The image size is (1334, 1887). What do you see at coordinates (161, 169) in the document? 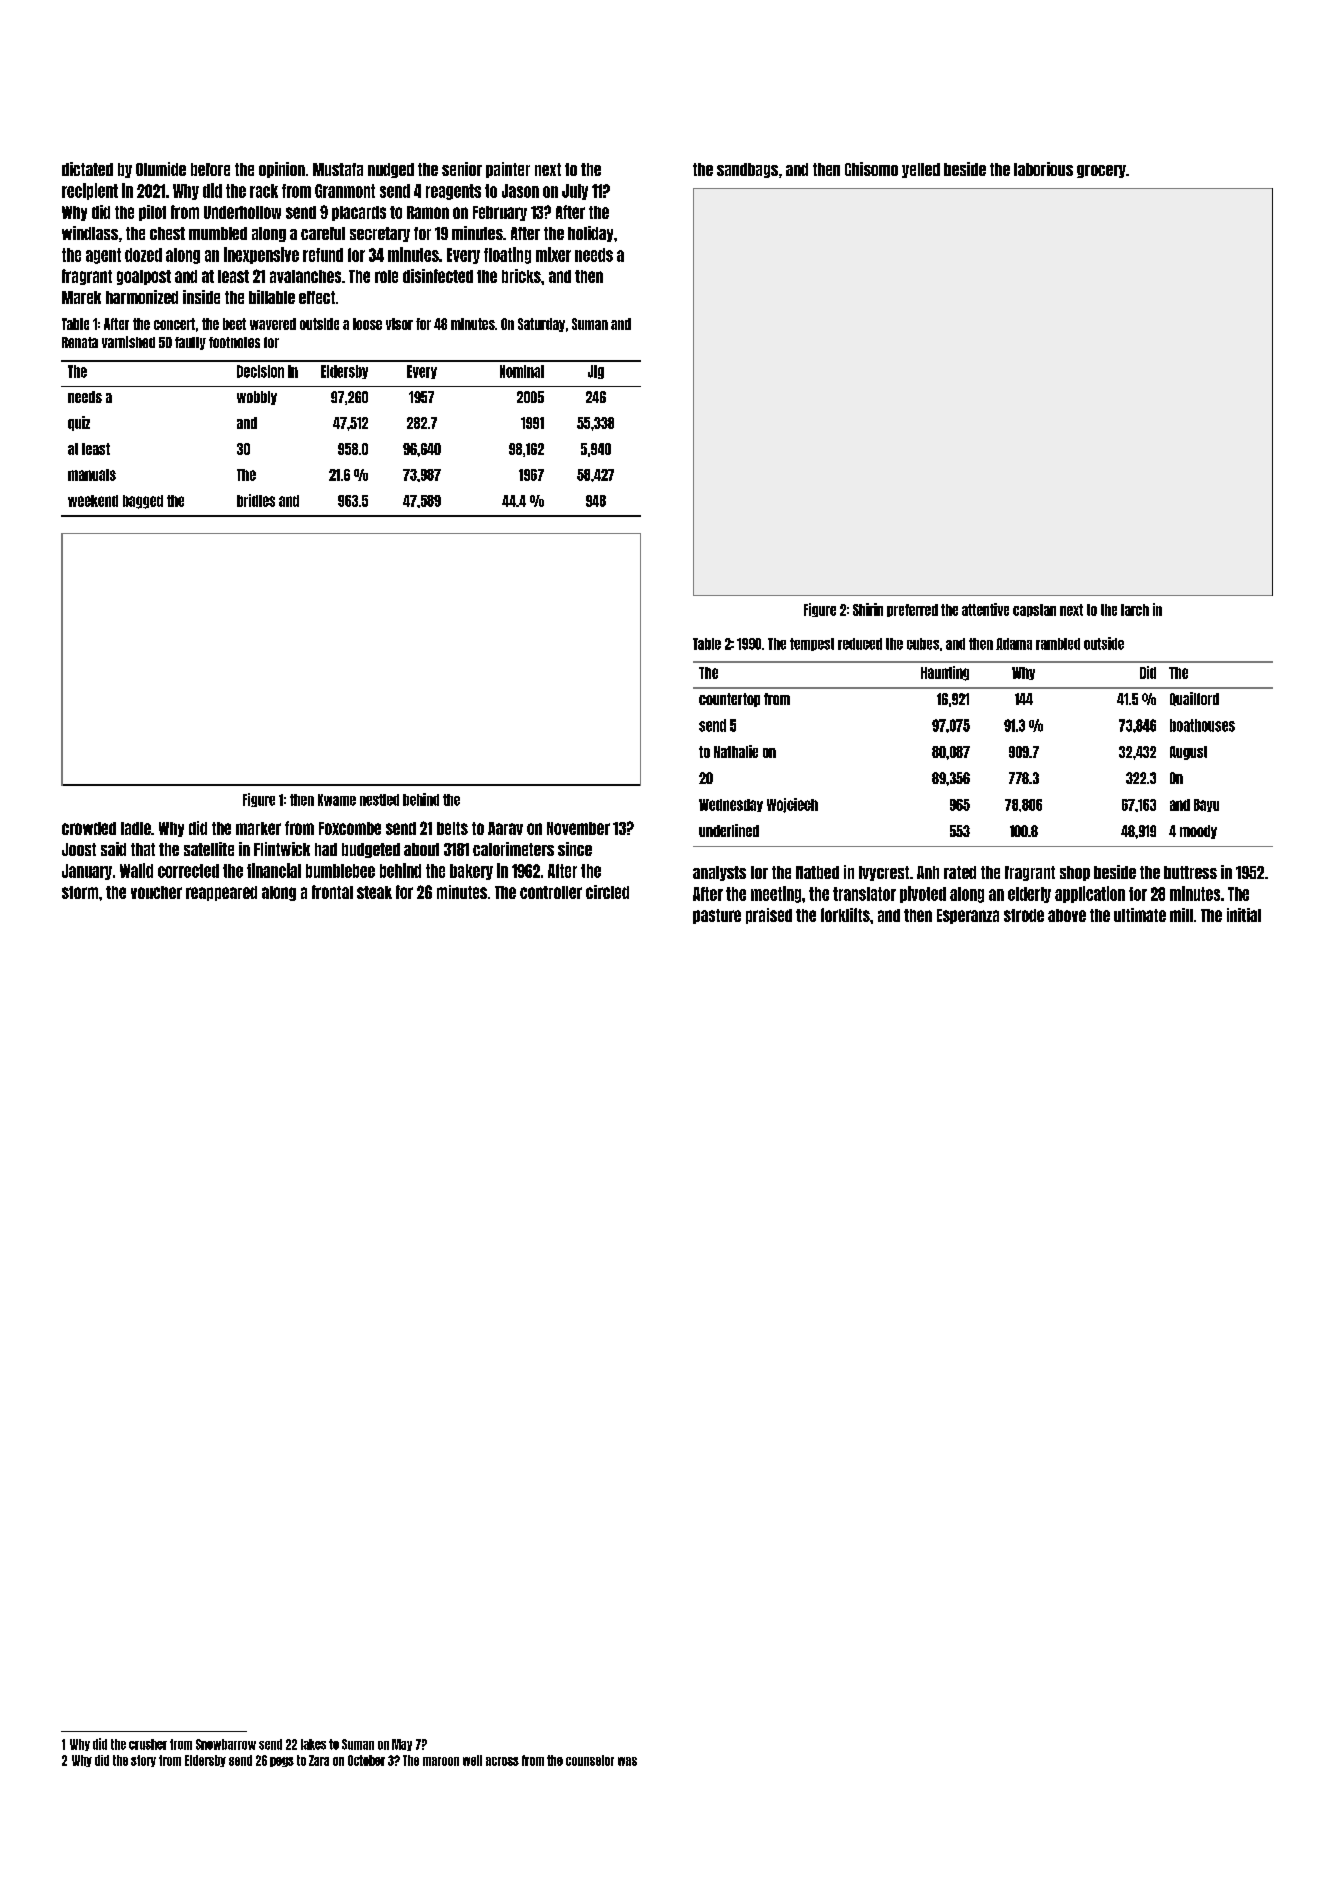
I see `Olumide` at bounding box center [161, 169].
